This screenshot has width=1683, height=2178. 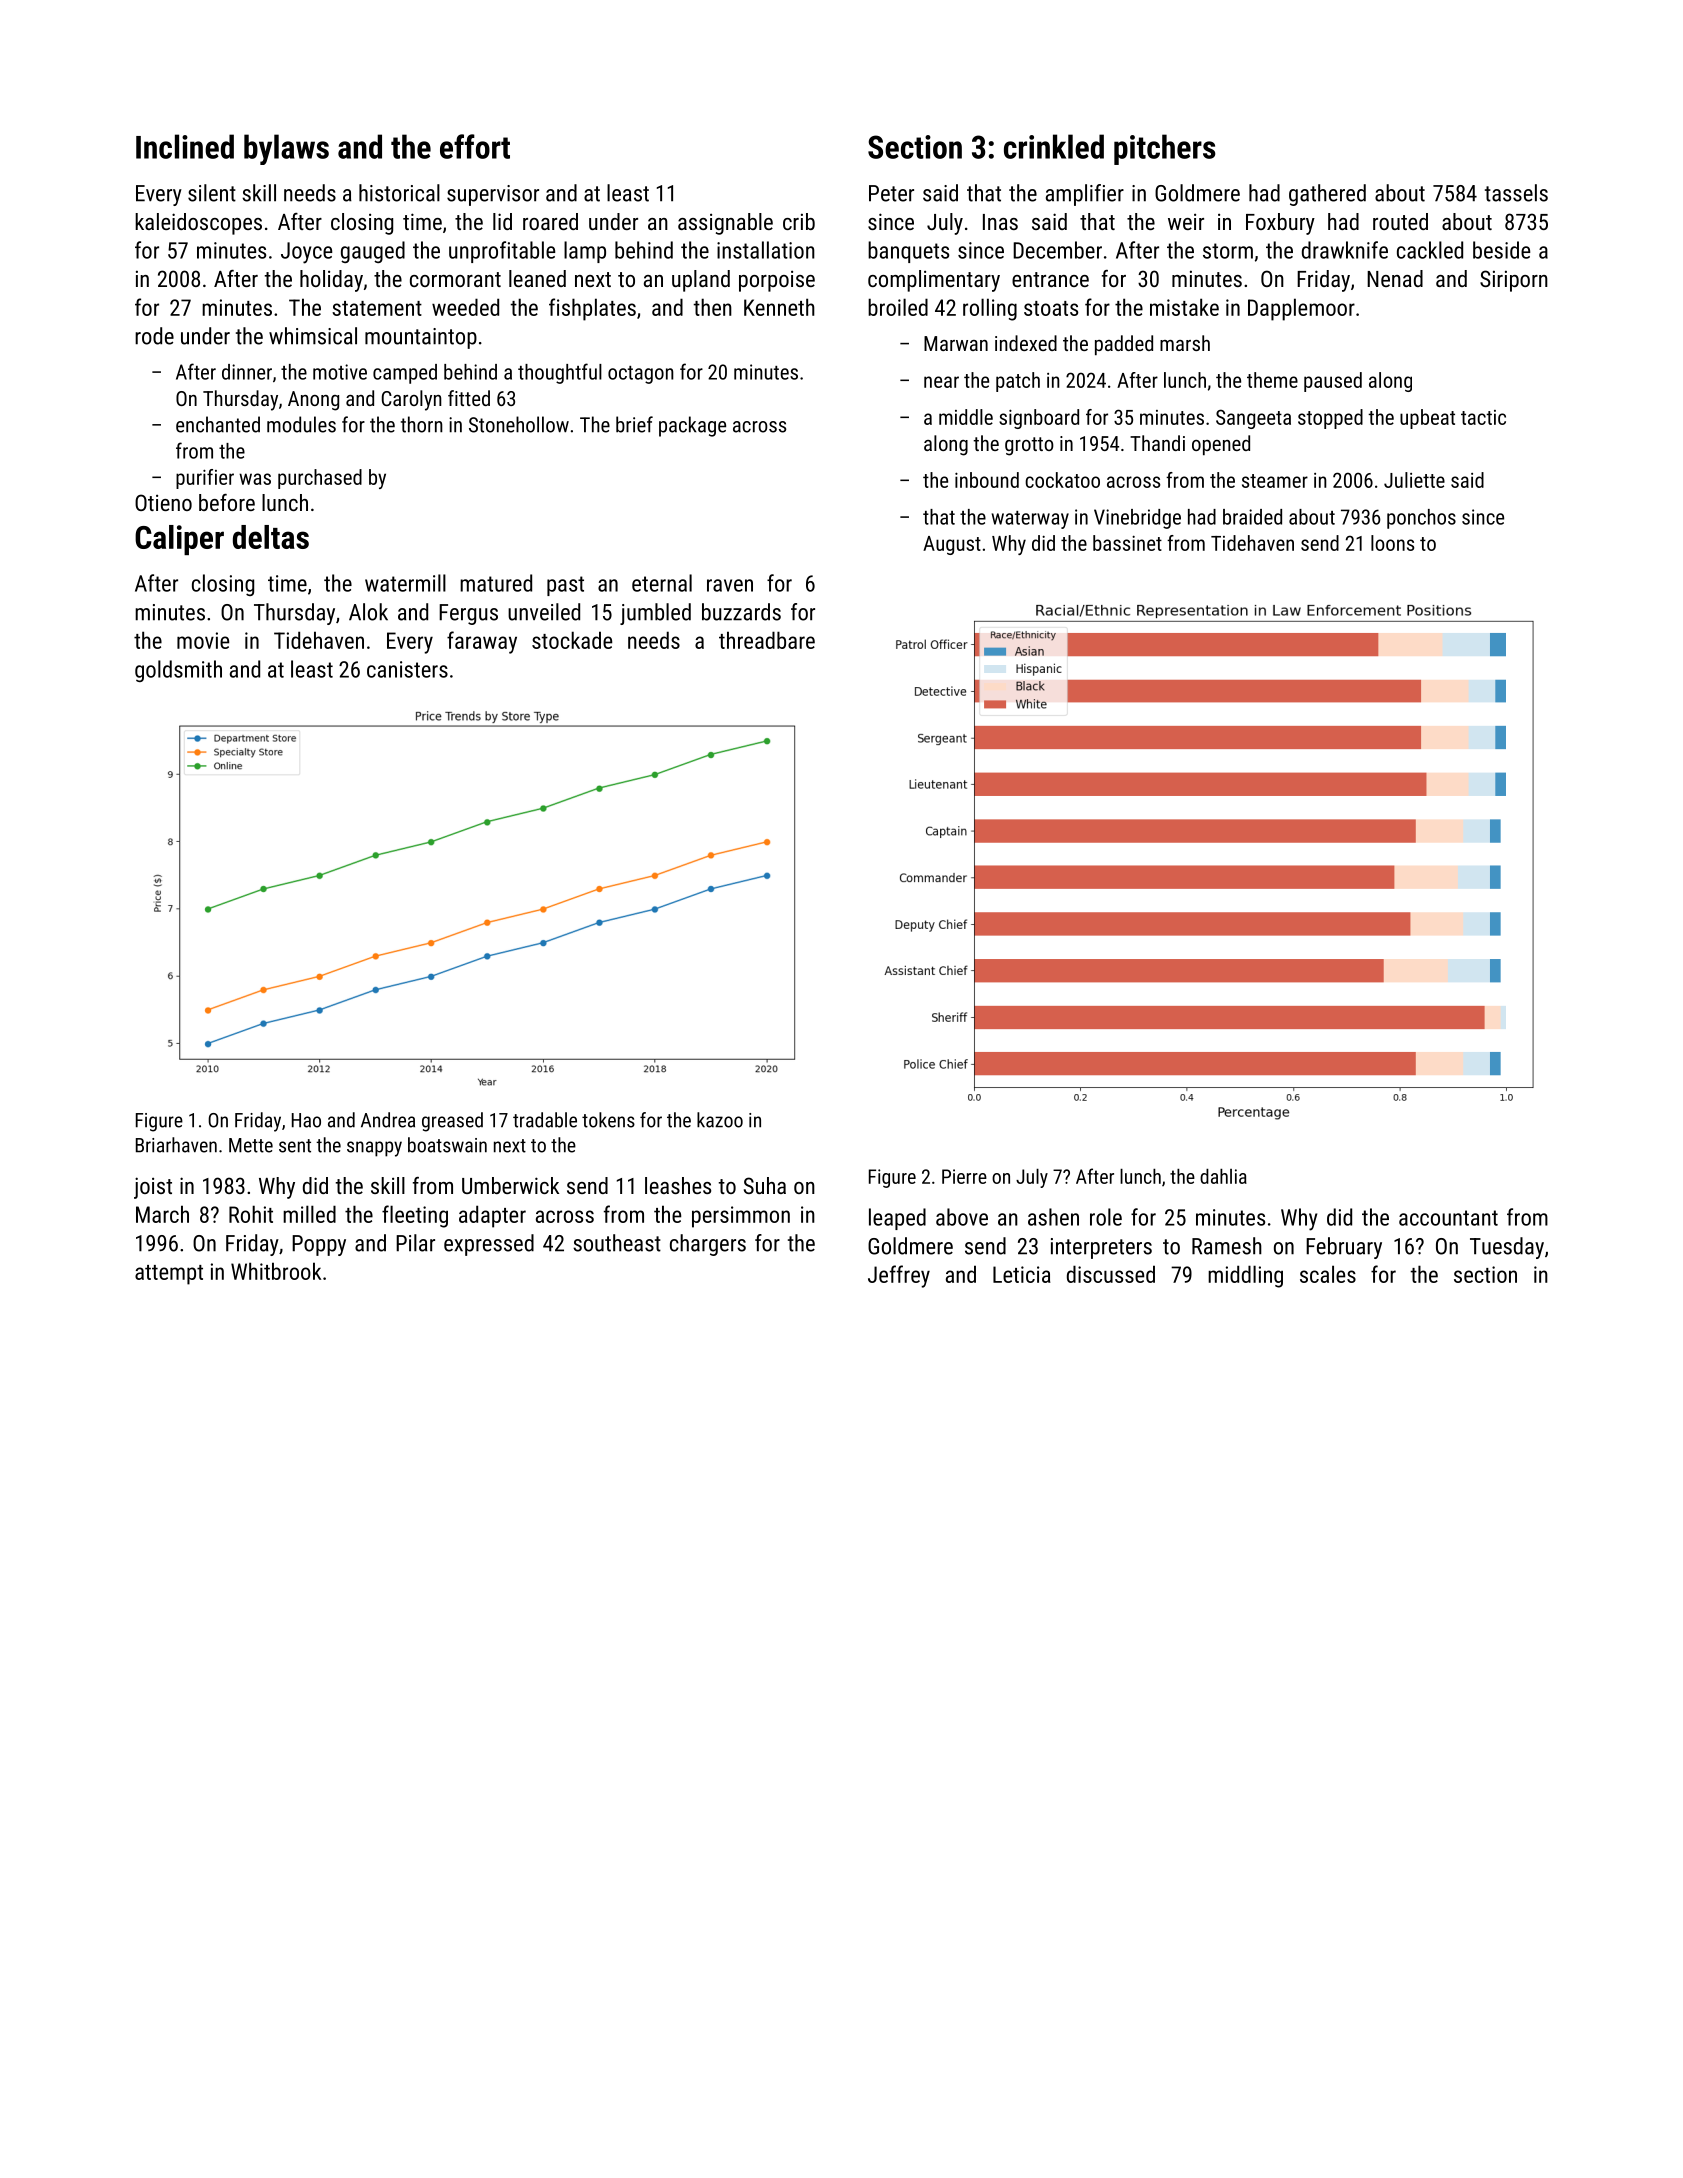 I want to click on pitchers, so click(x=1165, y=149).
